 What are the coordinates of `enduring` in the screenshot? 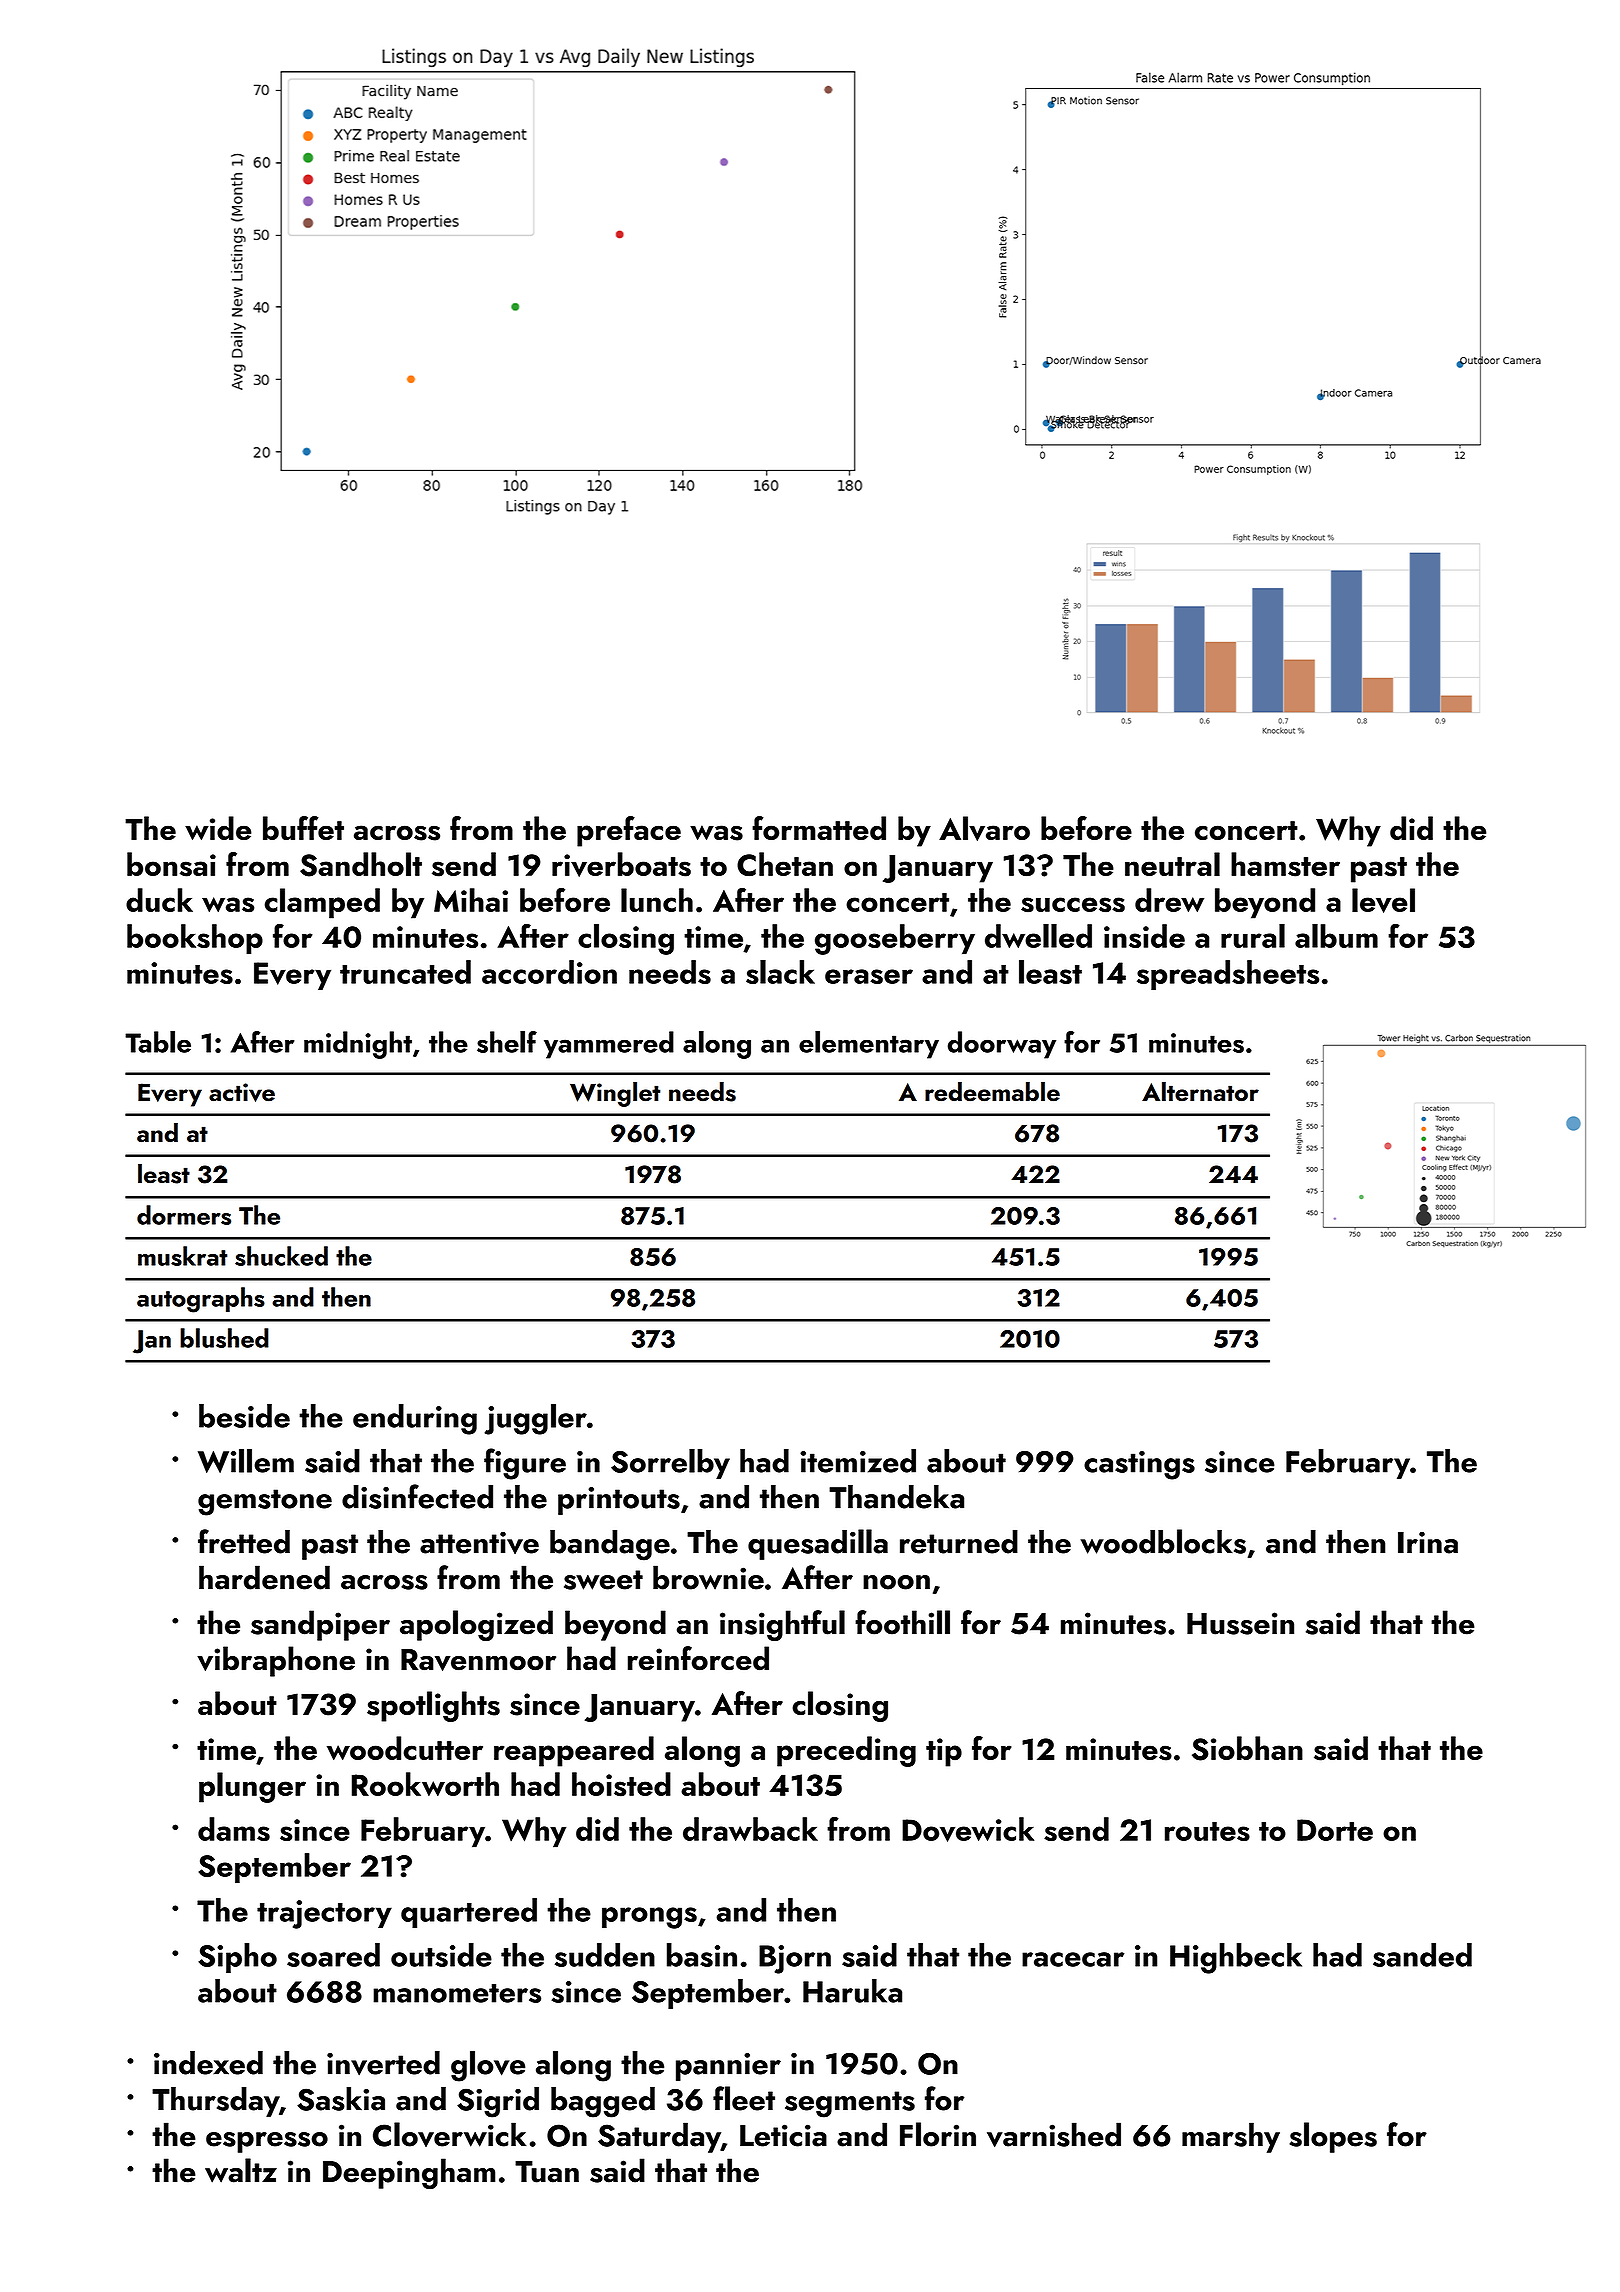 It's located at (415, 1419).
